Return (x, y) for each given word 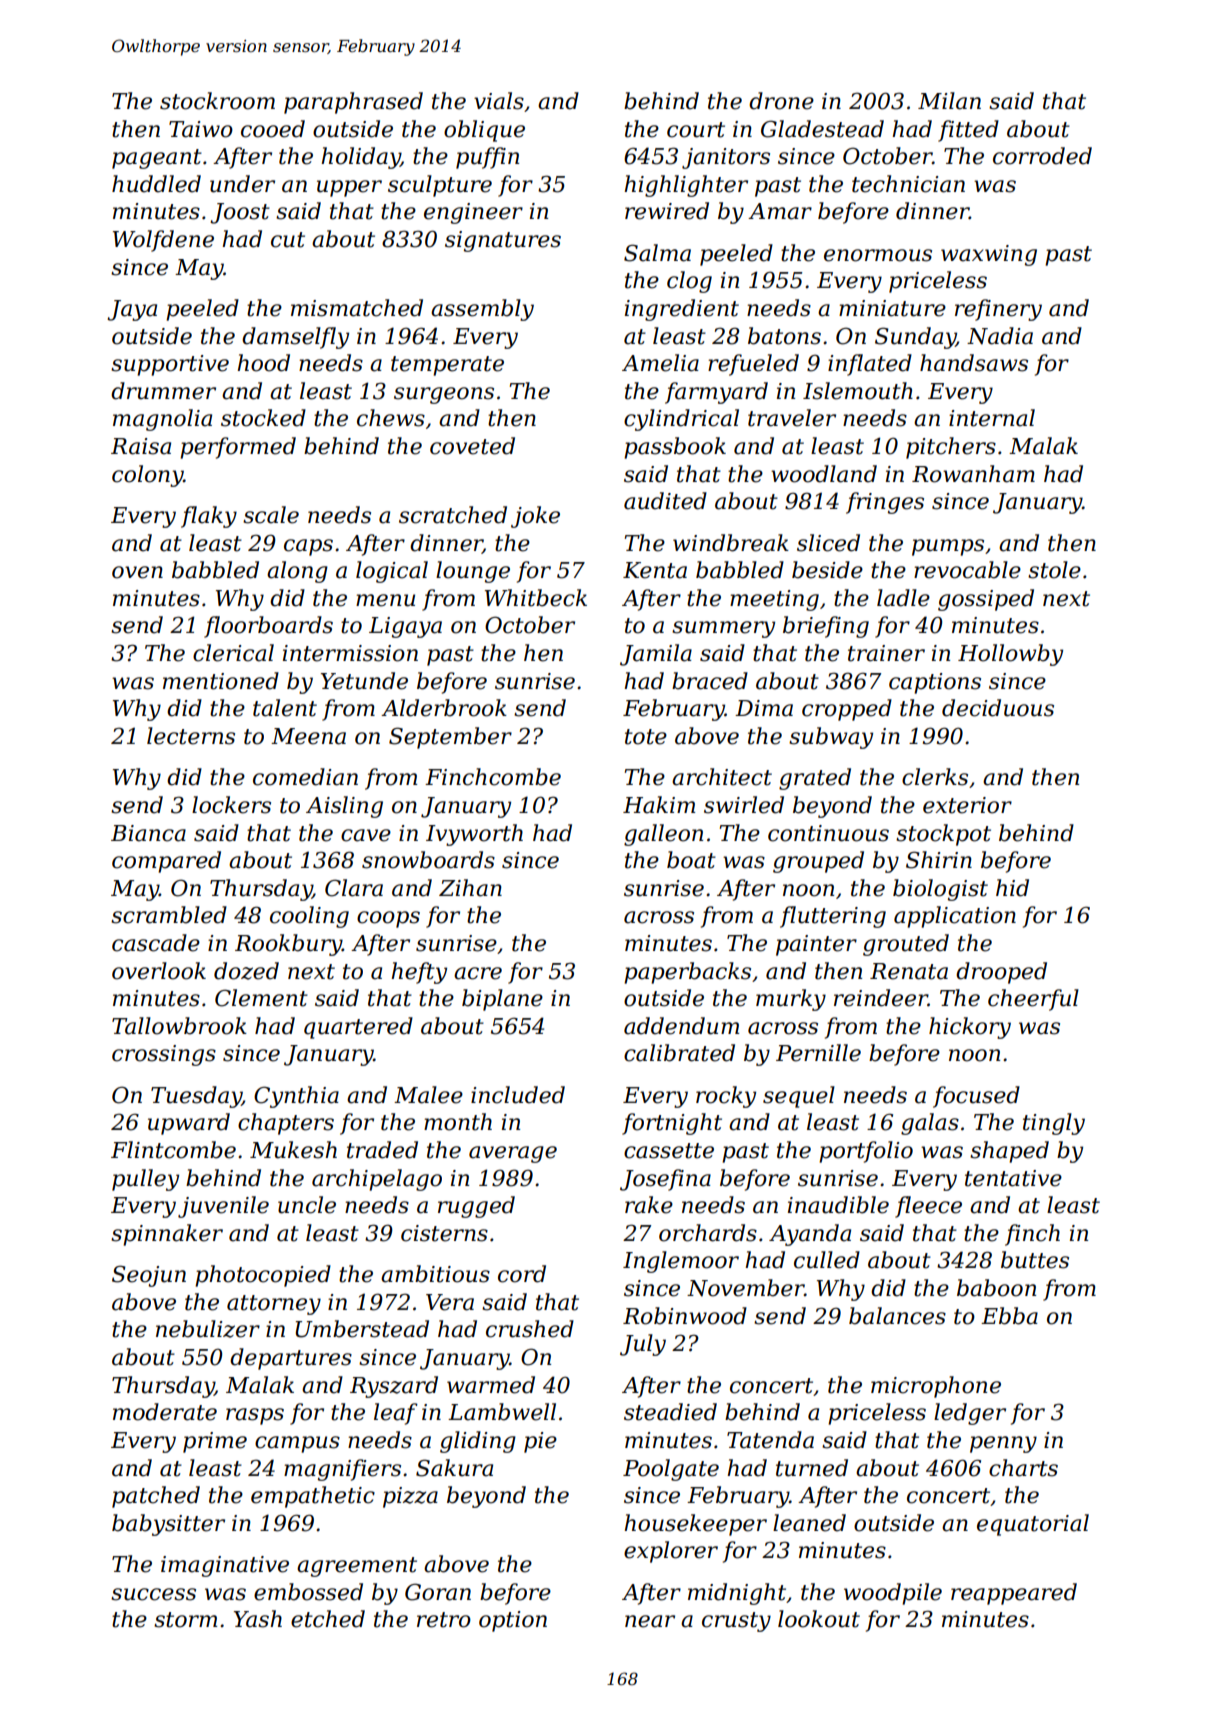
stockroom (217, 101)
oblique (484, 131)
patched (156, 1497)
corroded (1042, 156)
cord (522, 1274)
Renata (909, 971)
